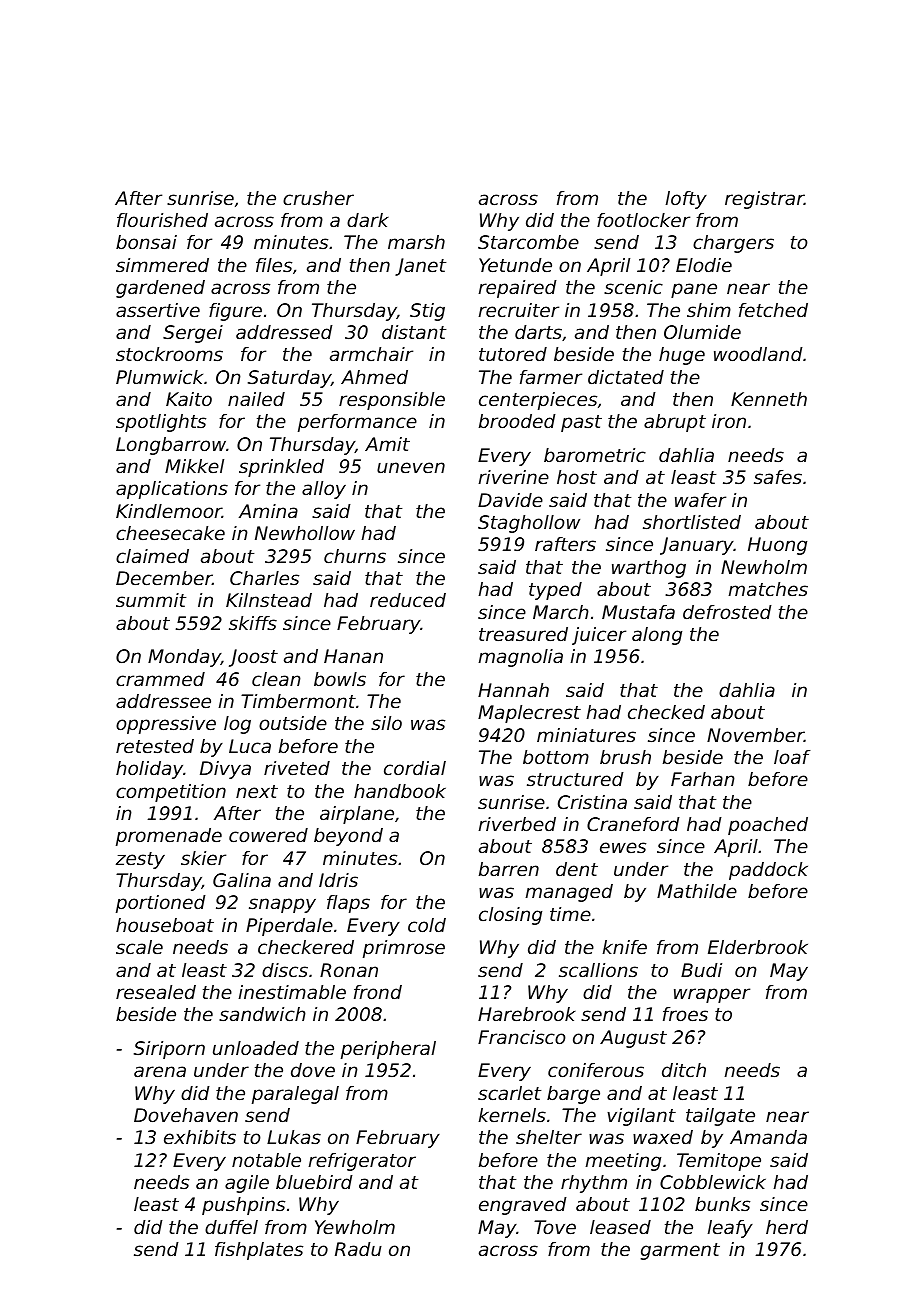 The height and width of the page is (1308, 924). What do you see at coordinates (513, 354) in the page?
I see `tutored` at bounding box center [513, 354].
